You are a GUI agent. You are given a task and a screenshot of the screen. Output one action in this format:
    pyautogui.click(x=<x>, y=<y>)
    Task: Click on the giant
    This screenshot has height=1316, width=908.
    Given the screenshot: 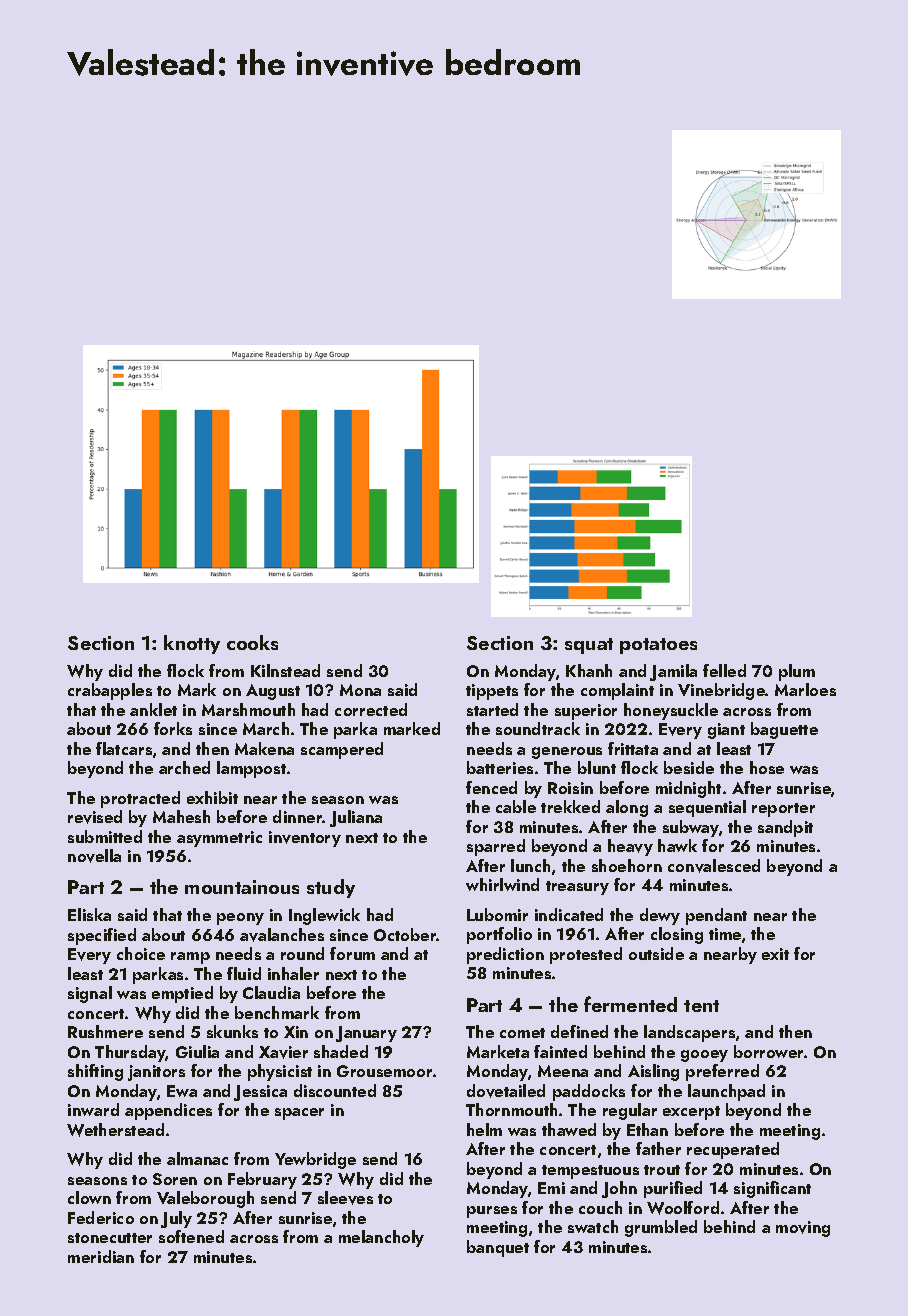 What is the action you would take?
    pyautogui.click(x=726, y=731)
